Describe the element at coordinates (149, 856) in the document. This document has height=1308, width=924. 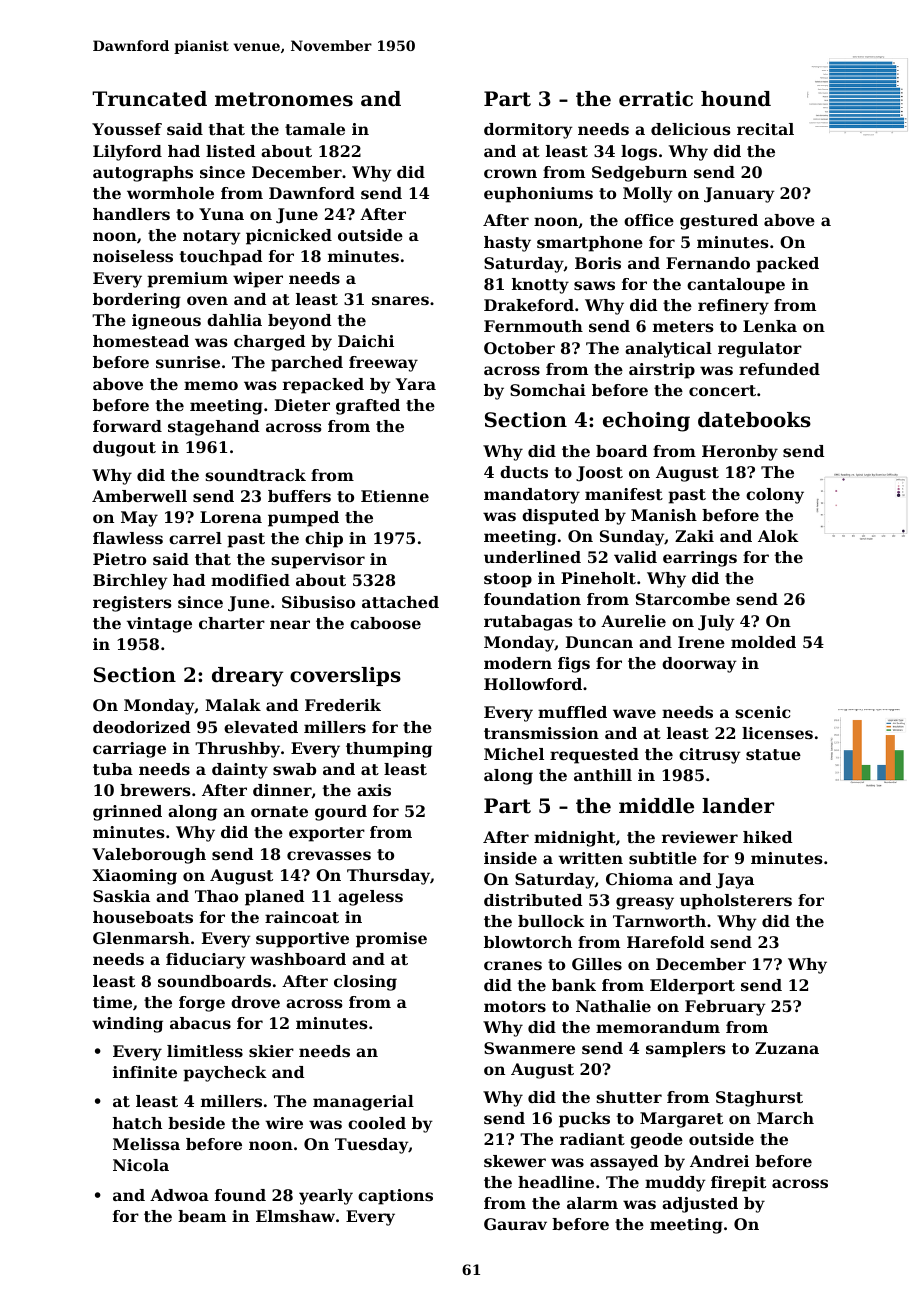
I see `Valeborough` at that location.
